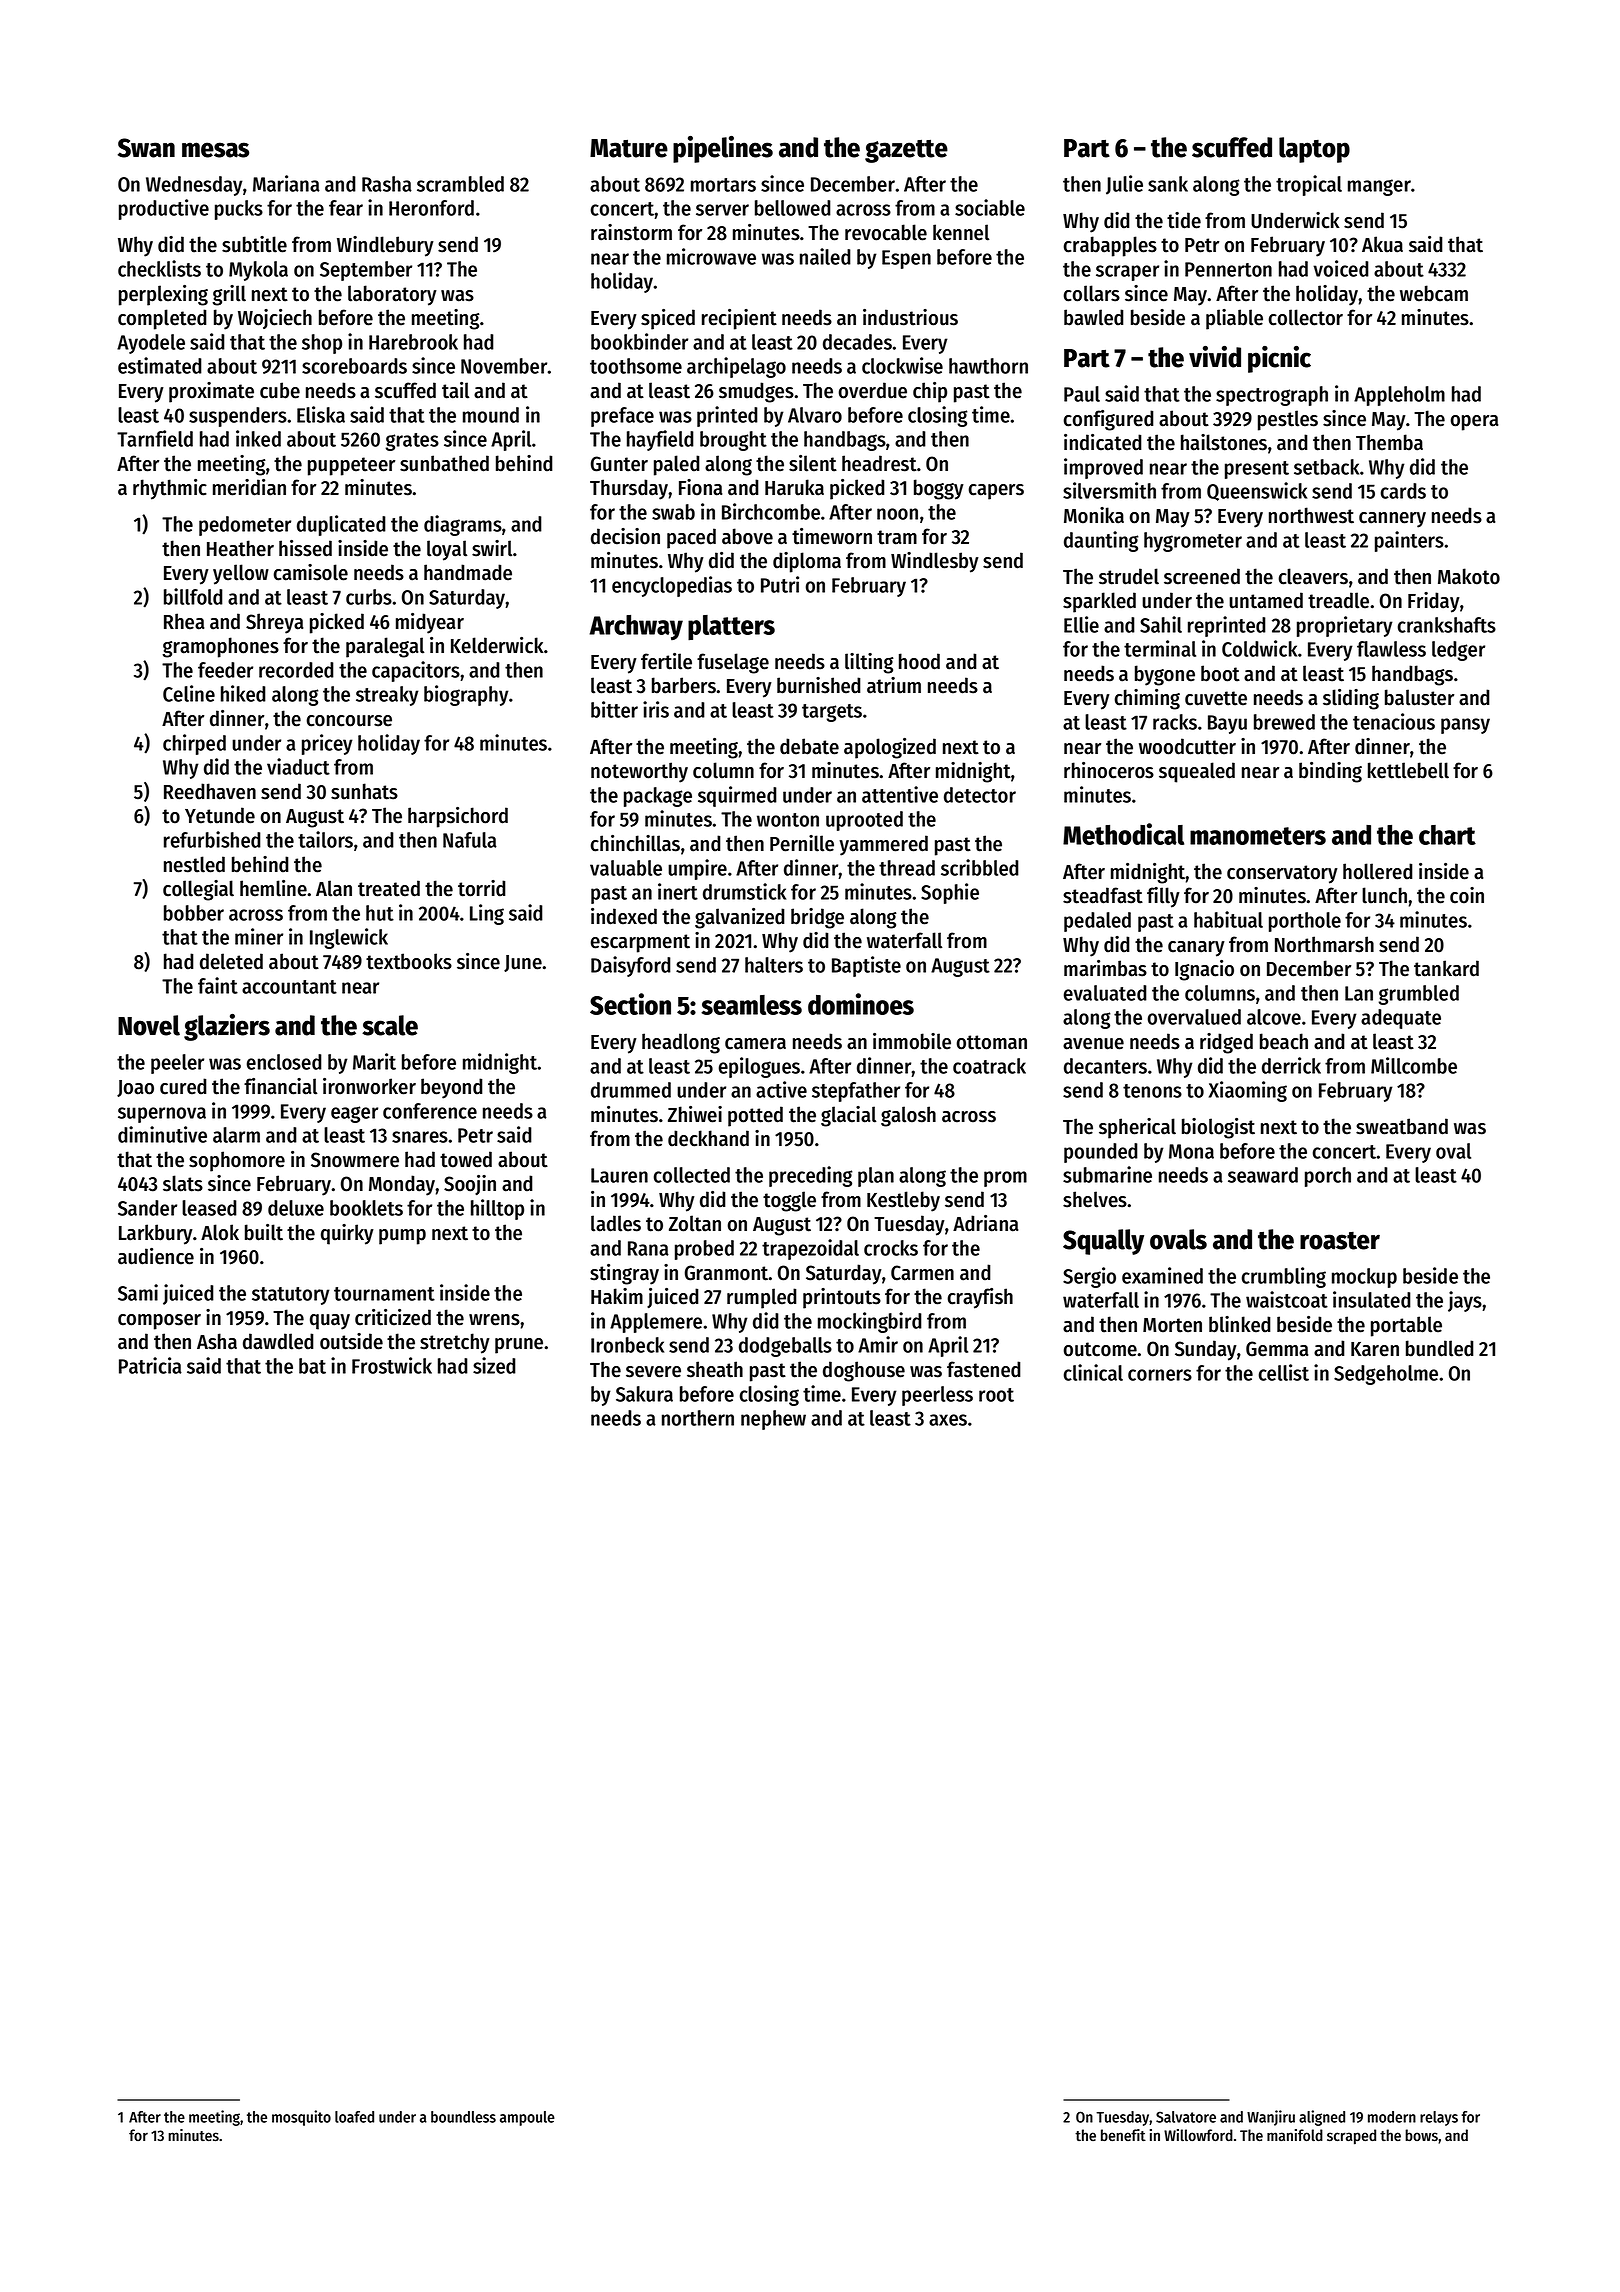  I want to click on debate, so click(809, 746).
